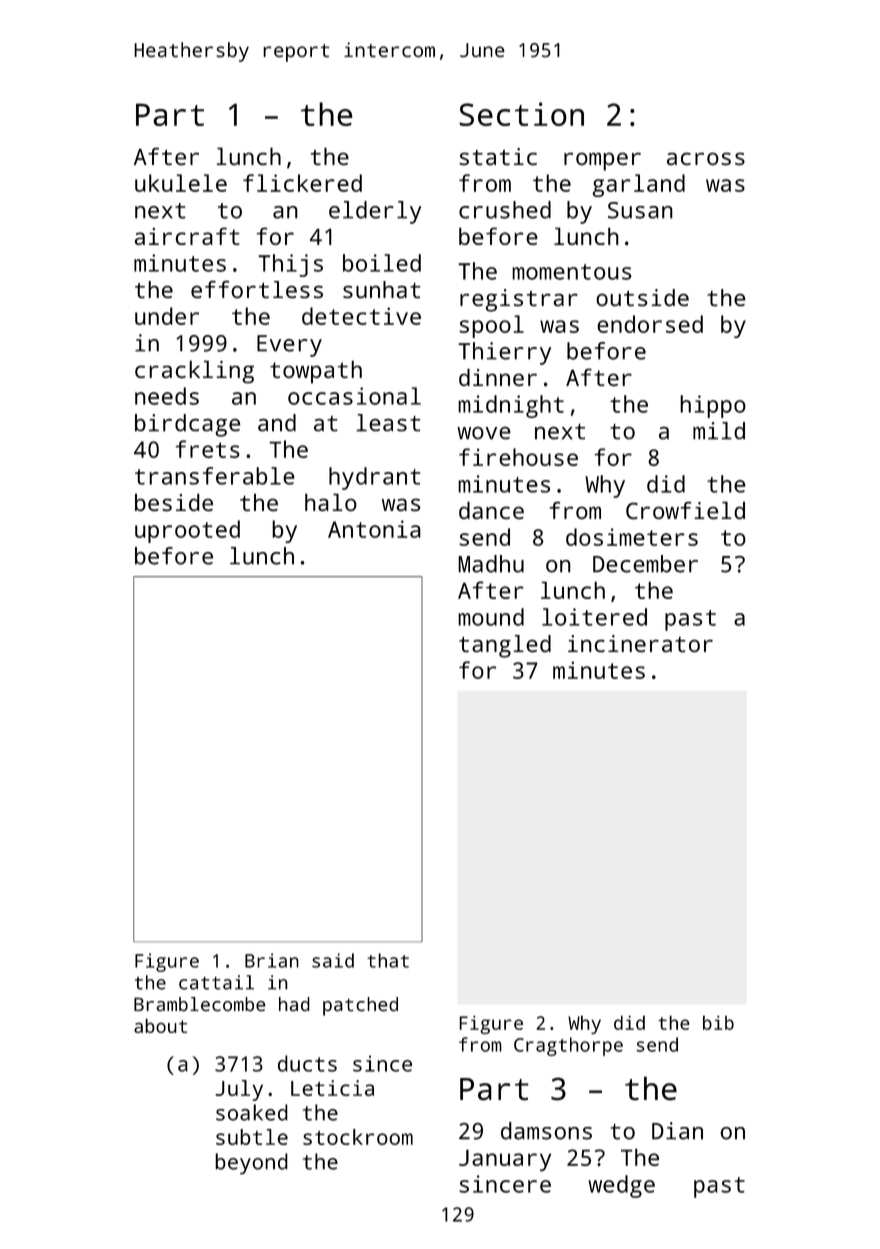 Image resolution: width=880 pixels, height=1249 pixels. What do you see at coordinates (302, 183) in the screenshot?
I see `flickered` at bounding box center [302, 183].
